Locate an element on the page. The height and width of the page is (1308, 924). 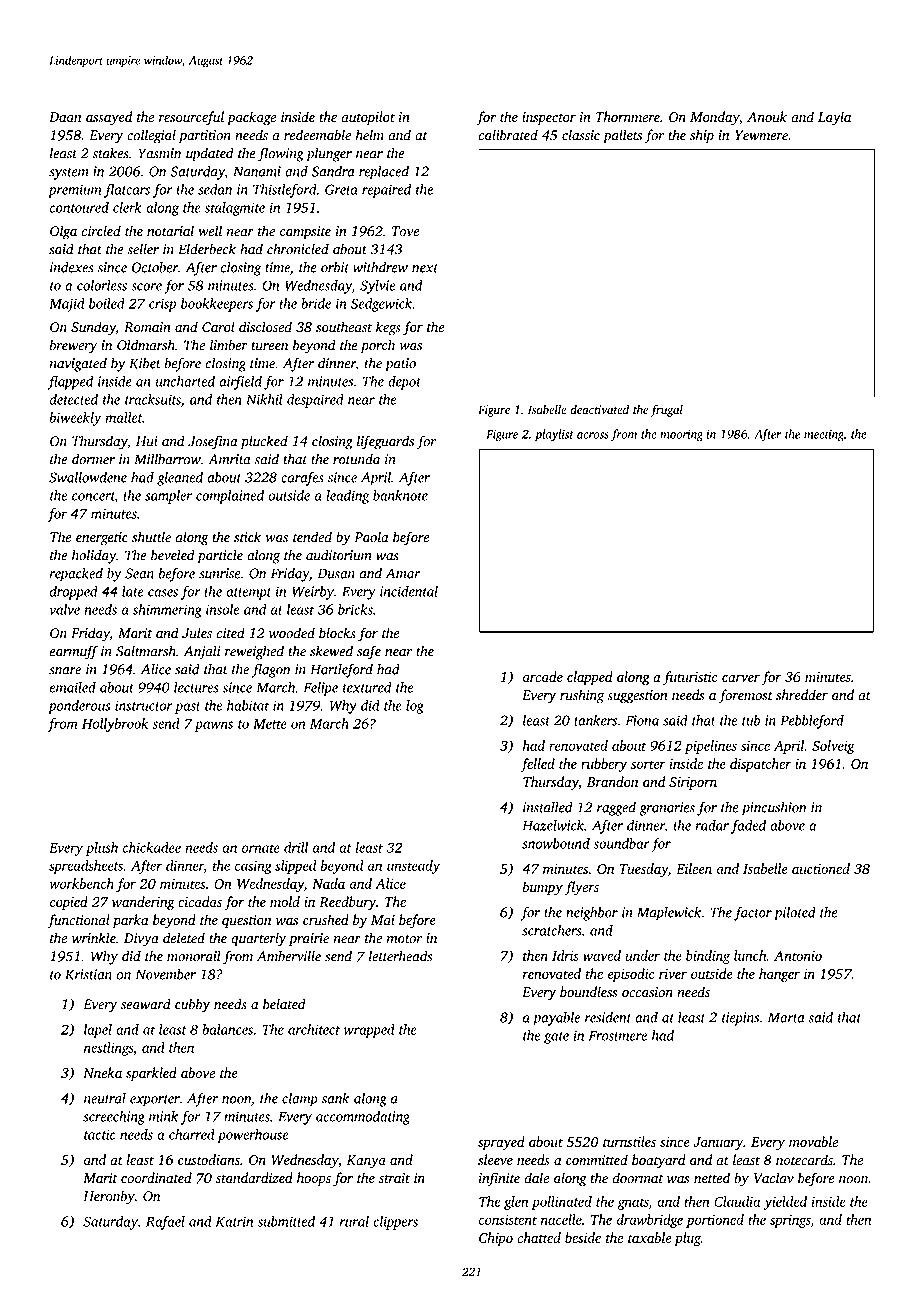
beside is located at coordinates (583, 1237).
